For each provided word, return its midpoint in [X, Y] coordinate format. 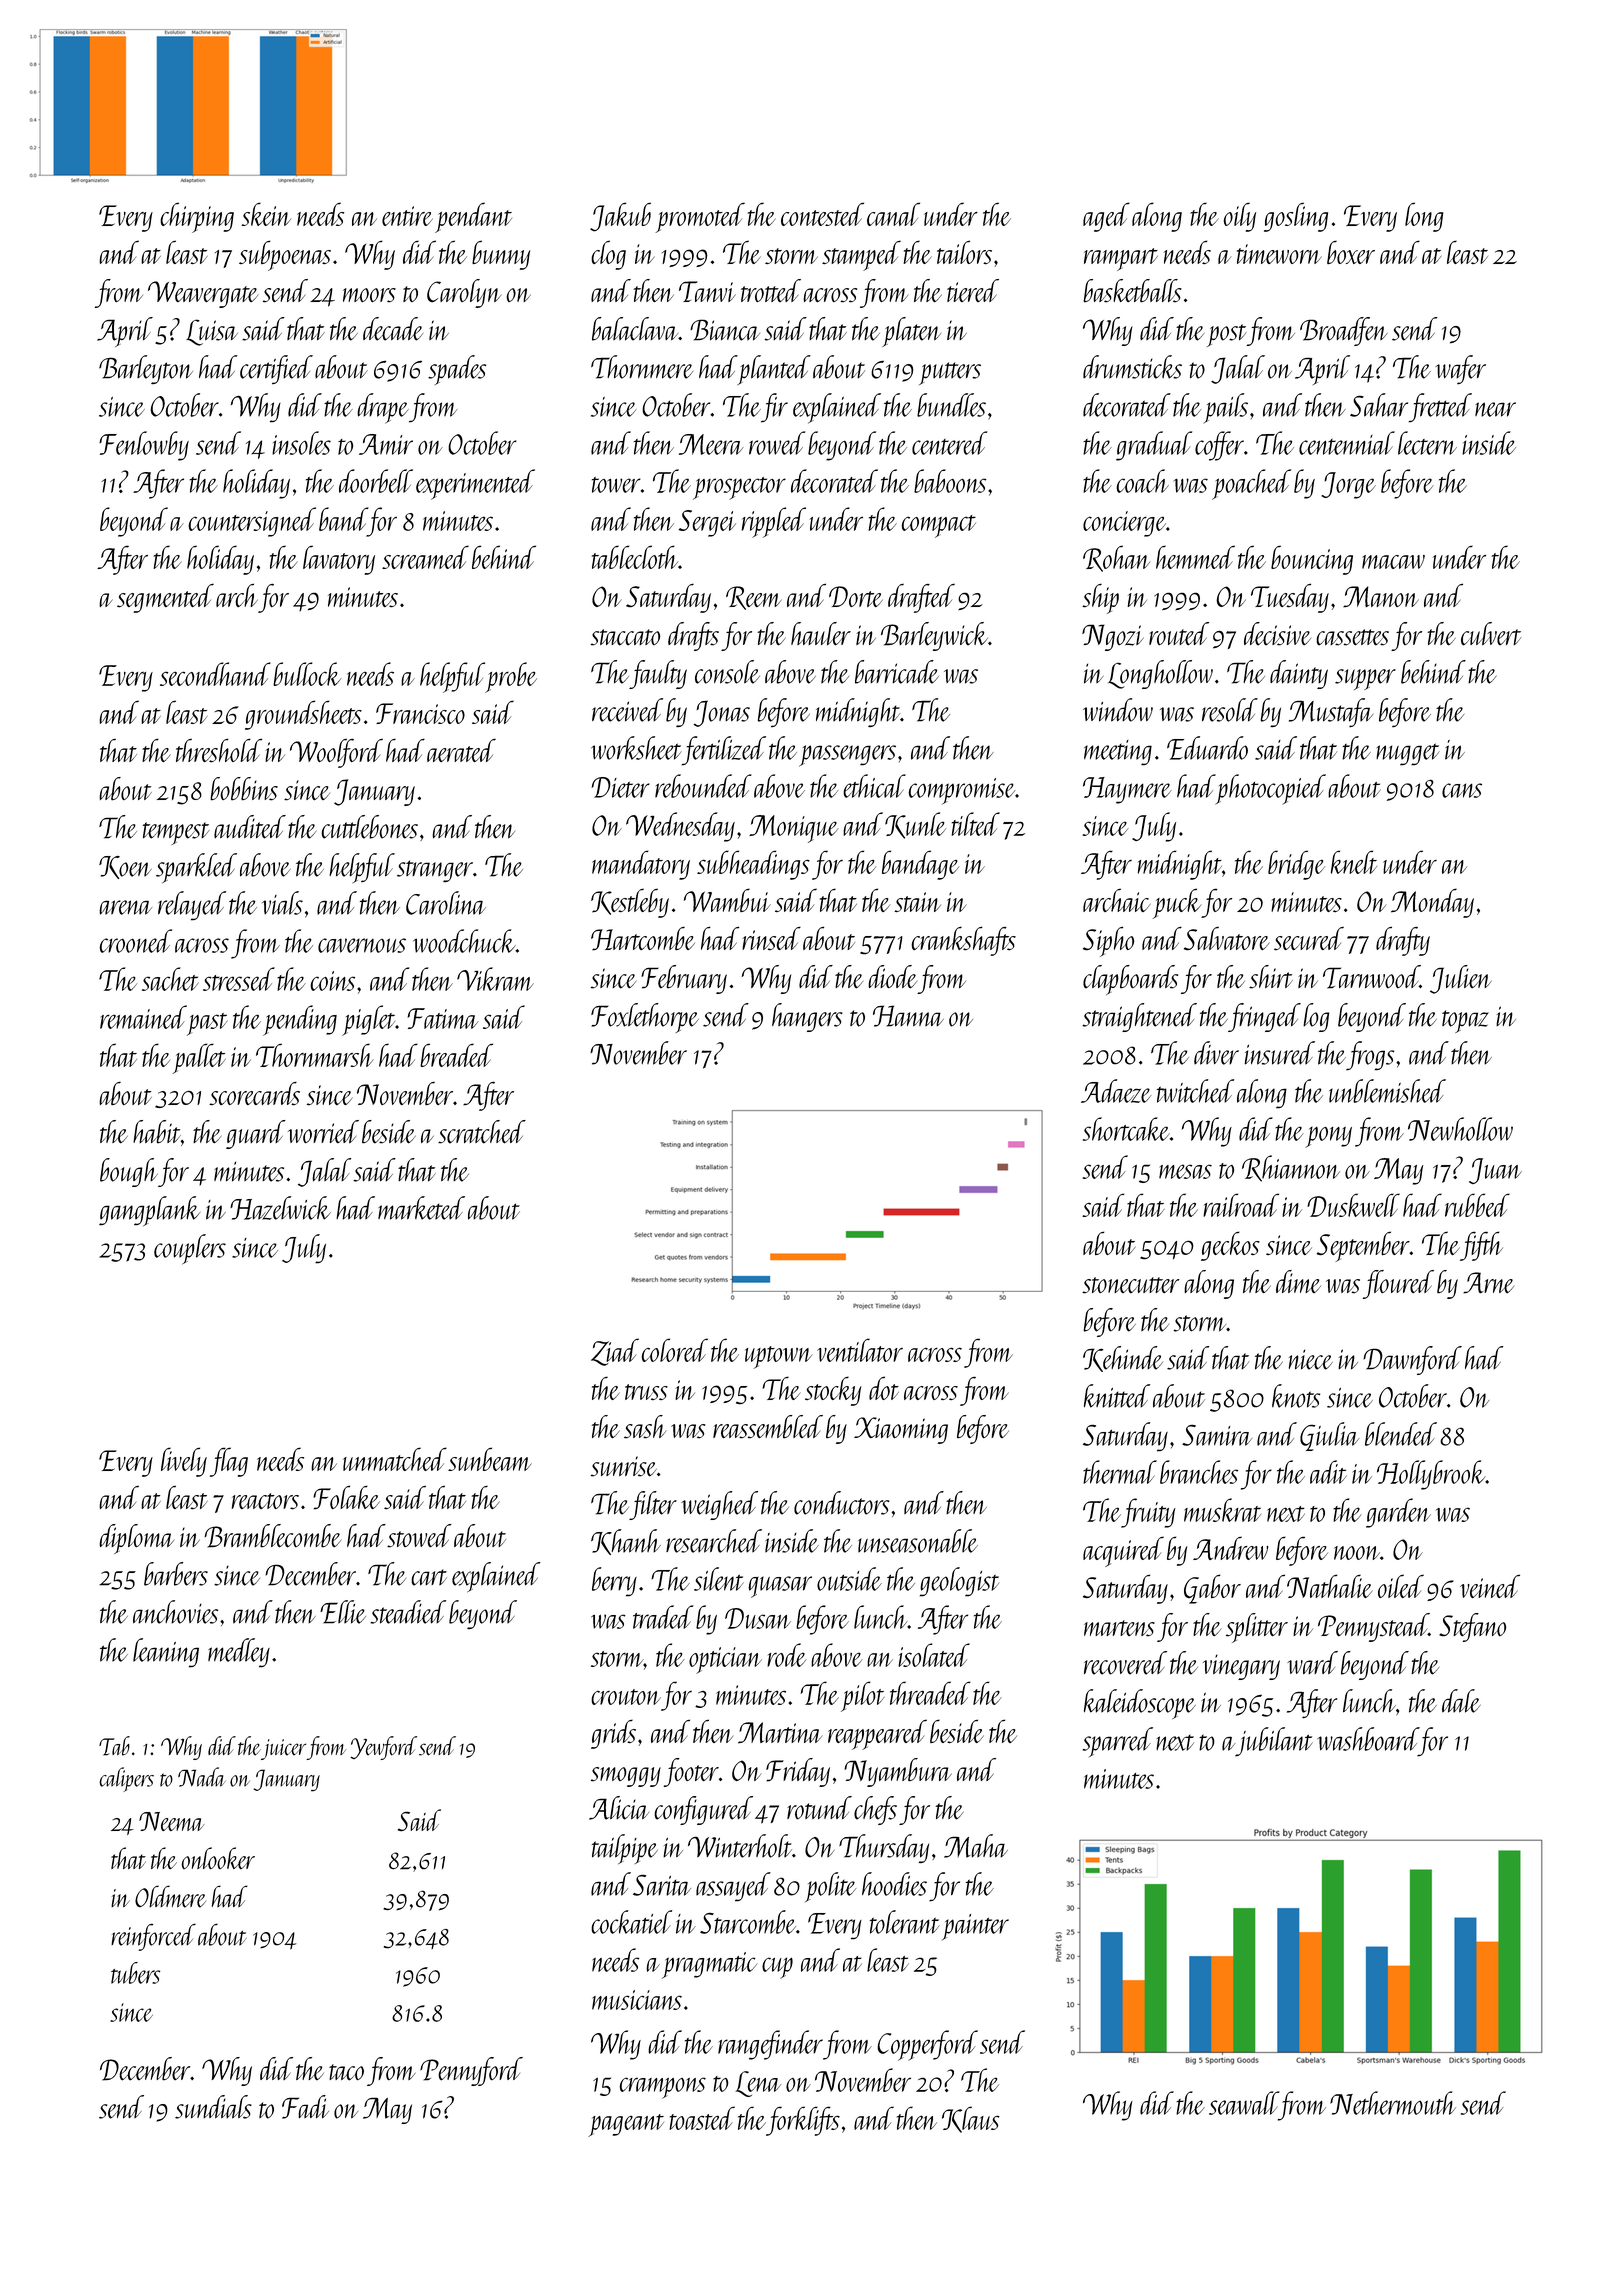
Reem [754, 598]
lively [184, 1462]
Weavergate [203, 294]
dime [1298, 1281]
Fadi [305, 2107]
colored [675, 1350]
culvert [1491, 634]
